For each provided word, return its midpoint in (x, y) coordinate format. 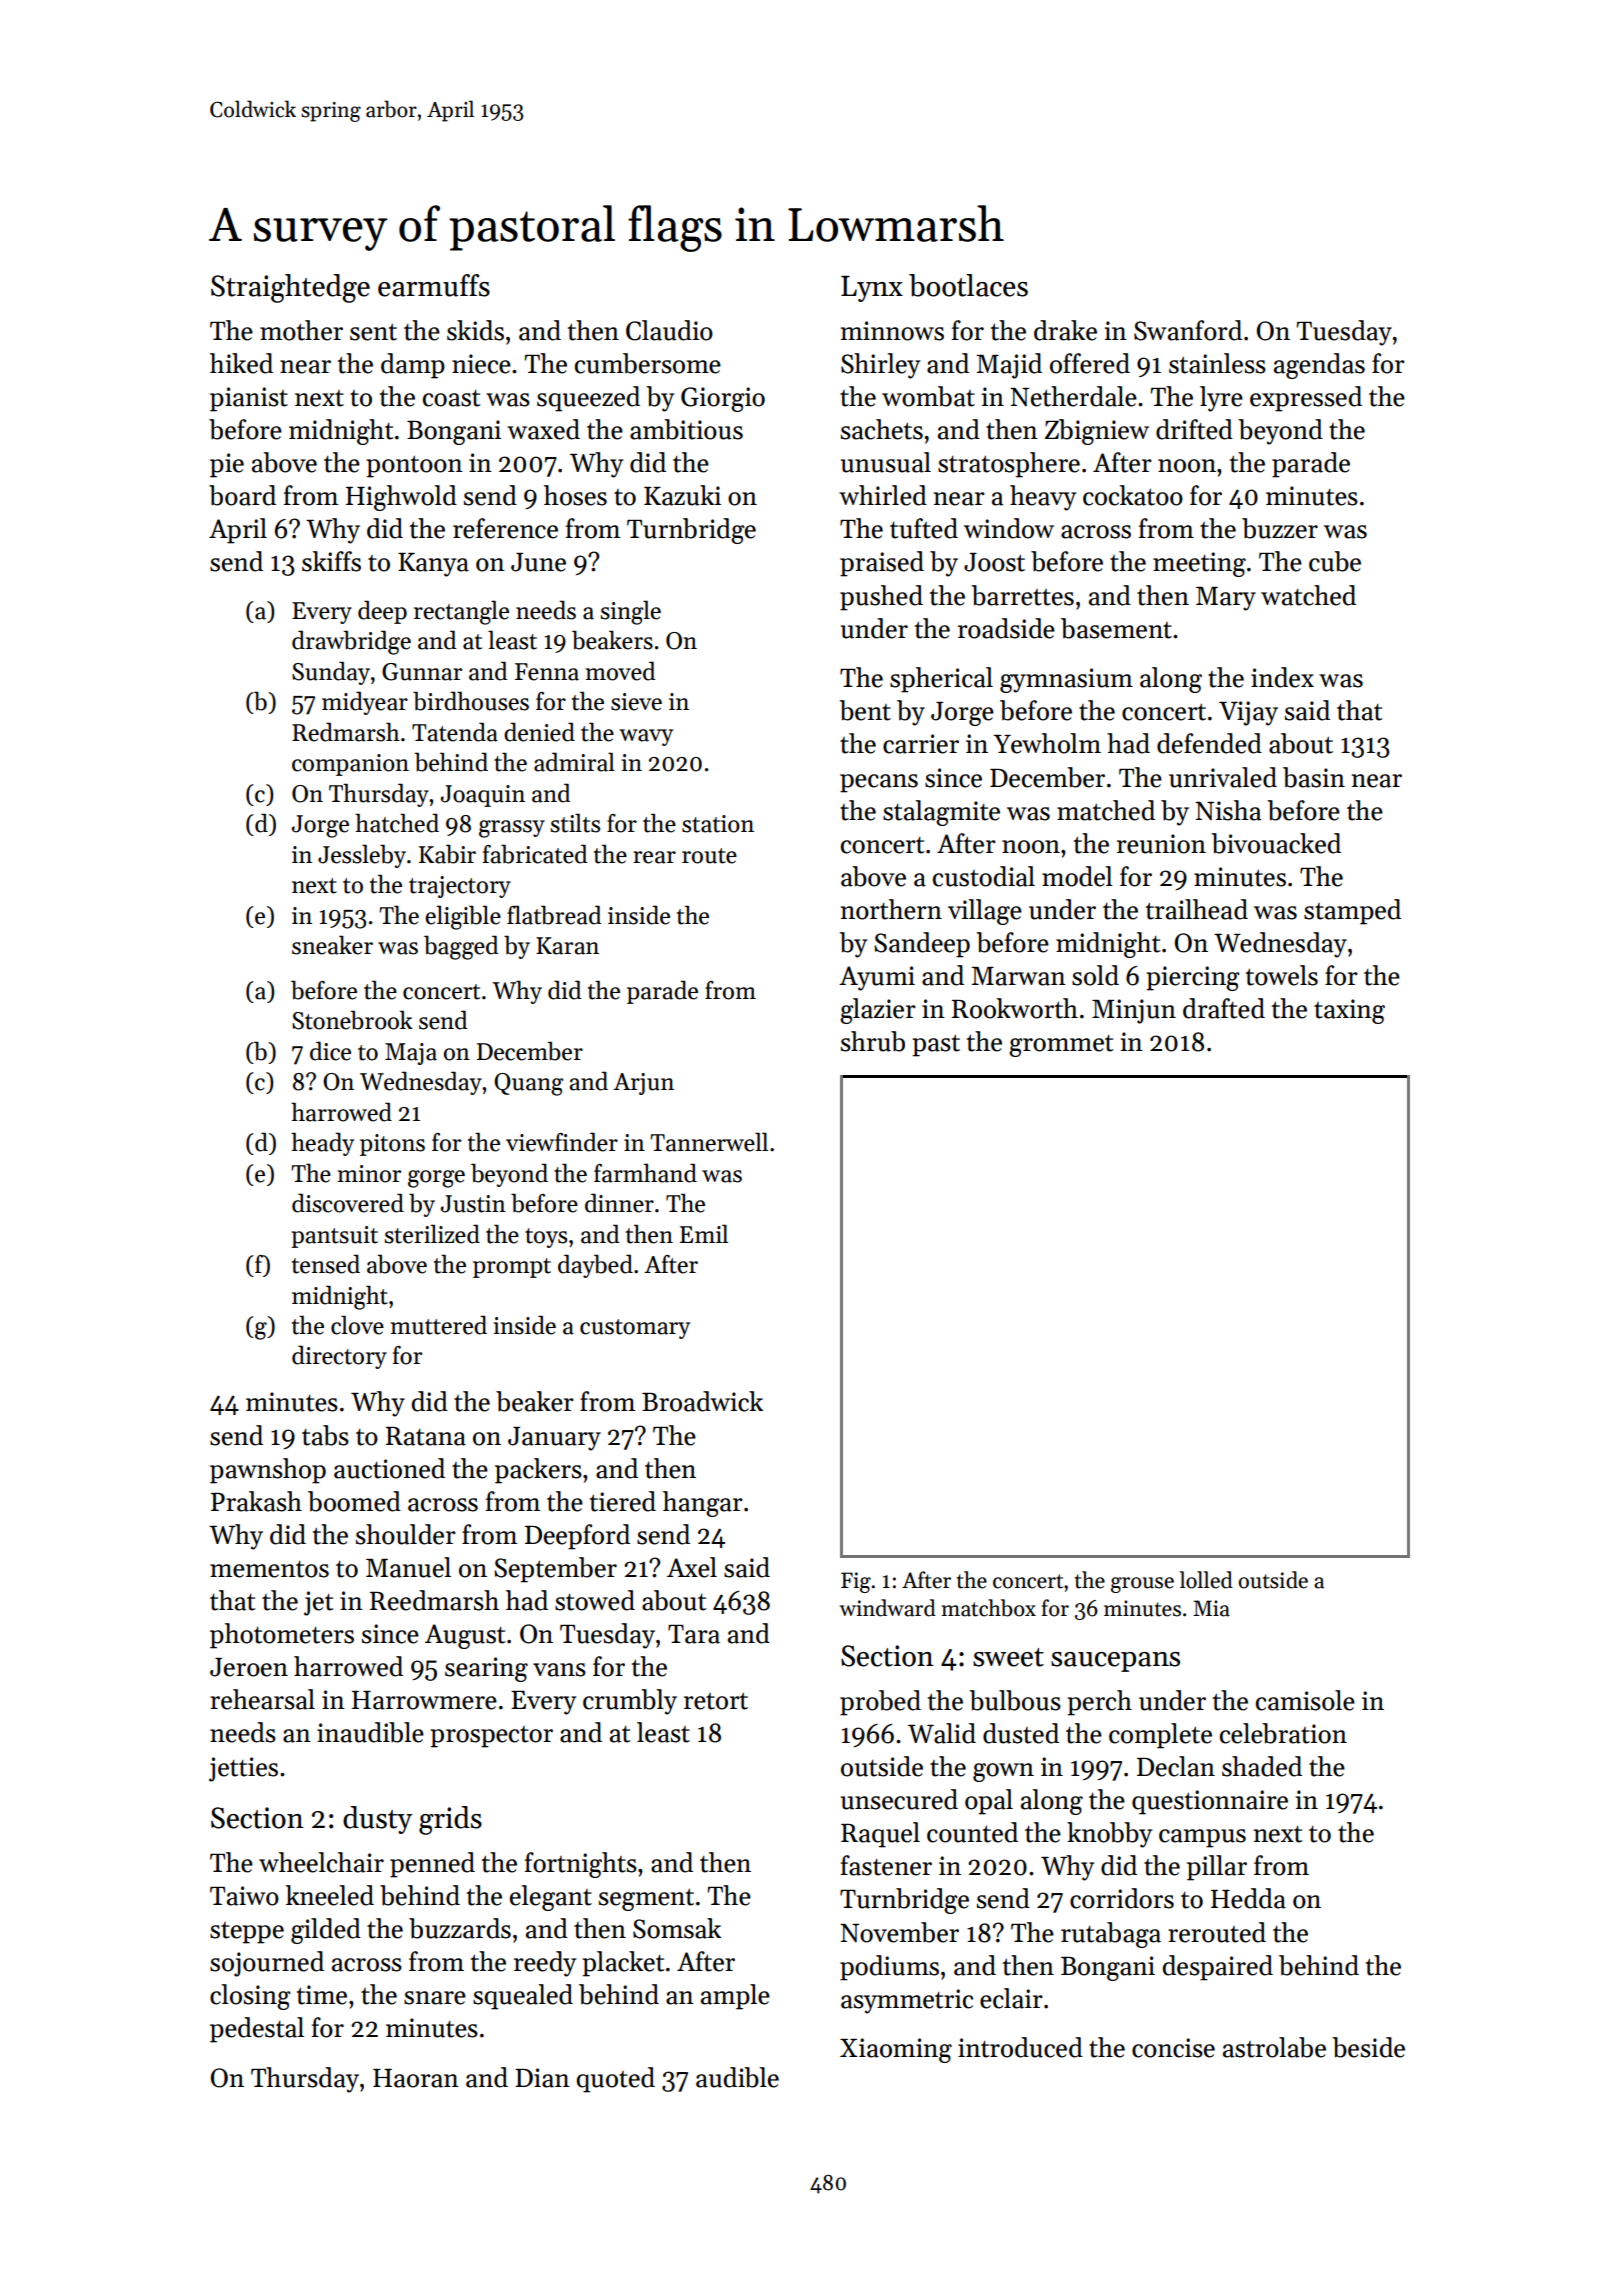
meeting (1199, 564)
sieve (636, 702)
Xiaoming (896, 2050)
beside (1368, 2047)
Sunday (331, 673)
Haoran (416, 2078)
